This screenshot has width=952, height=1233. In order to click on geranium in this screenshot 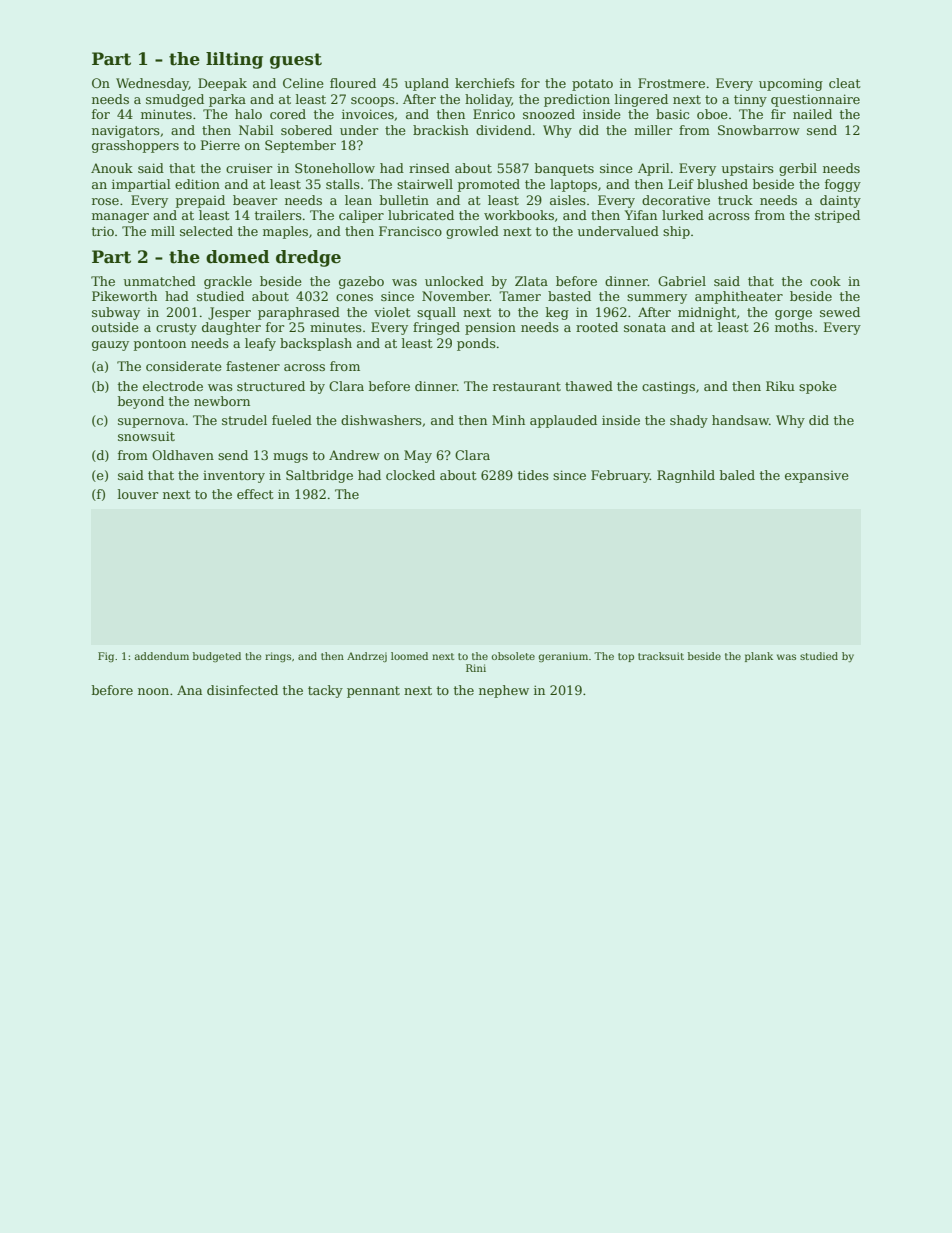, I will do `click(563, 657)`.
